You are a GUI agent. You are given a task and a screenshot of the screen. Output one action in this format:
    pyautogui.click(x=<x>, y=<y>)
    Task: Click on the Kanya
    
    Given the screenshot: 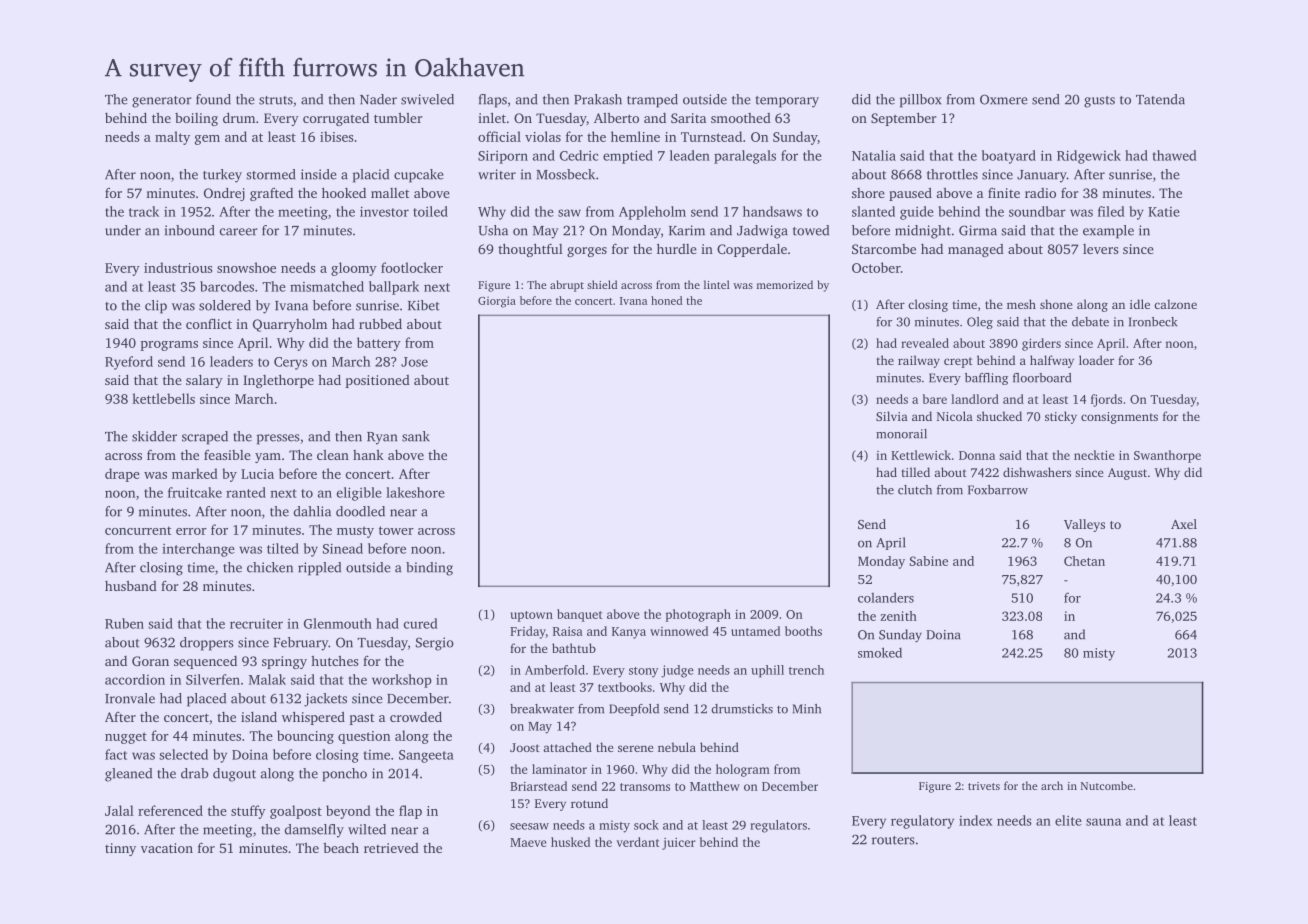 What is the action you would take?
    pyautogui.click(x=629, y=633)
